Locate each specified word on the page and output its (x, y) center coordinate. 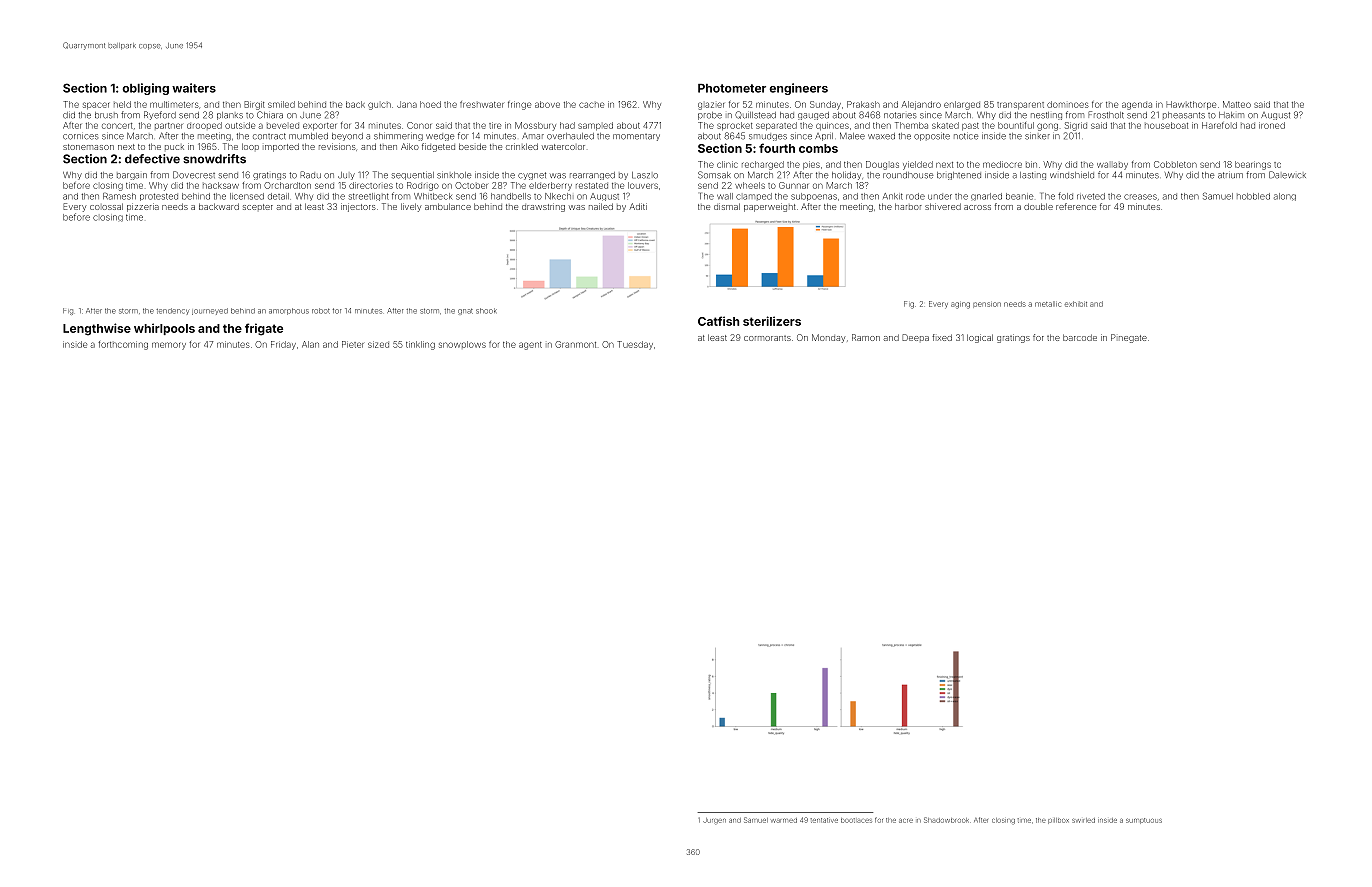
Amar (533, 136)
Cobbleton (1175, 164)
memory (169, 346)
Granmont (575, 344)
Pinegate (1129, 338)
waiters (194, 88)
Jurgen (714, 821)
